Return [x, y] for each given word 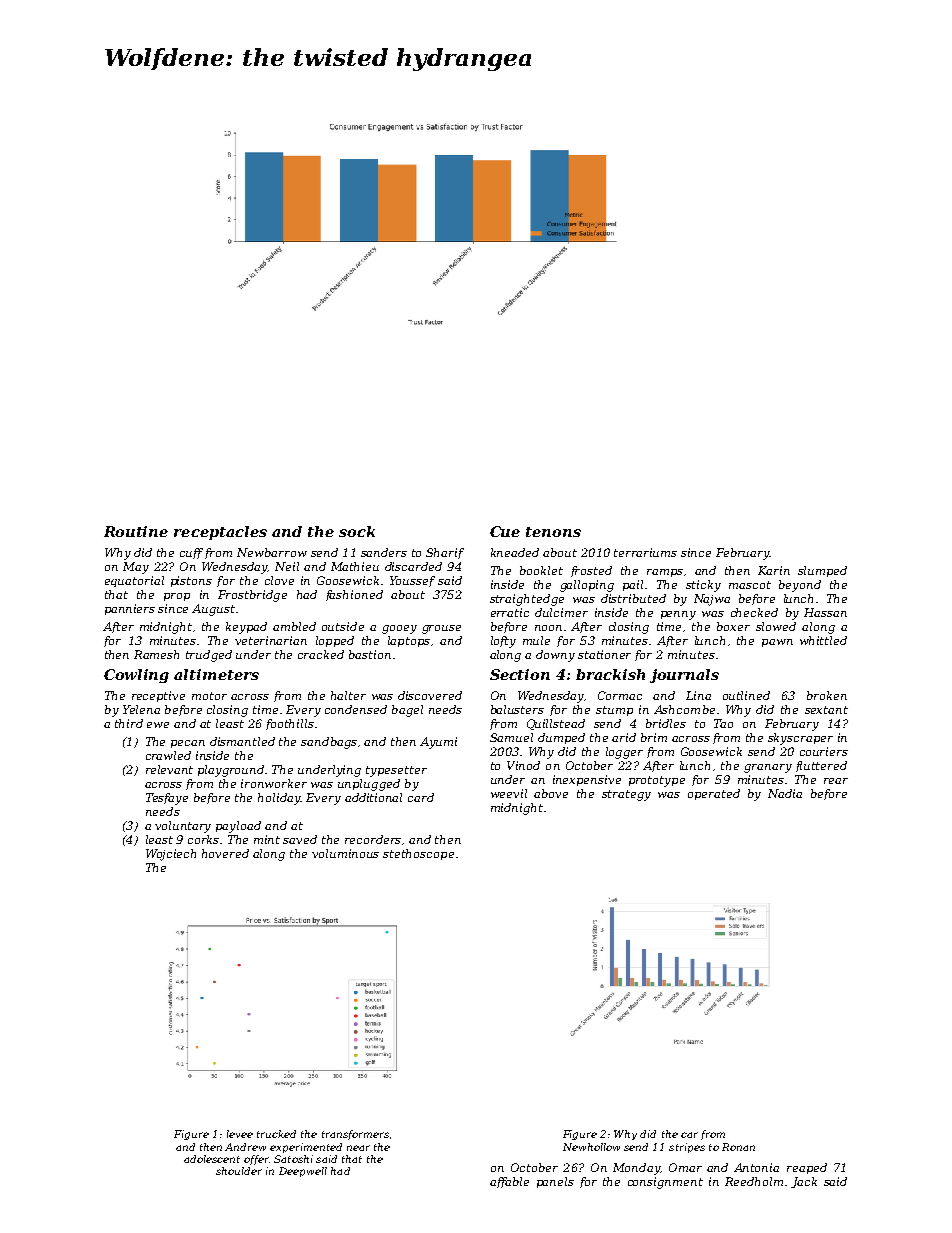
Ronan [738, 1147]
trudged [209, 656]
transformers [355, 1135]
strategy [626, 795]
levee [240, 1134]
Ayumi [438, 743]
